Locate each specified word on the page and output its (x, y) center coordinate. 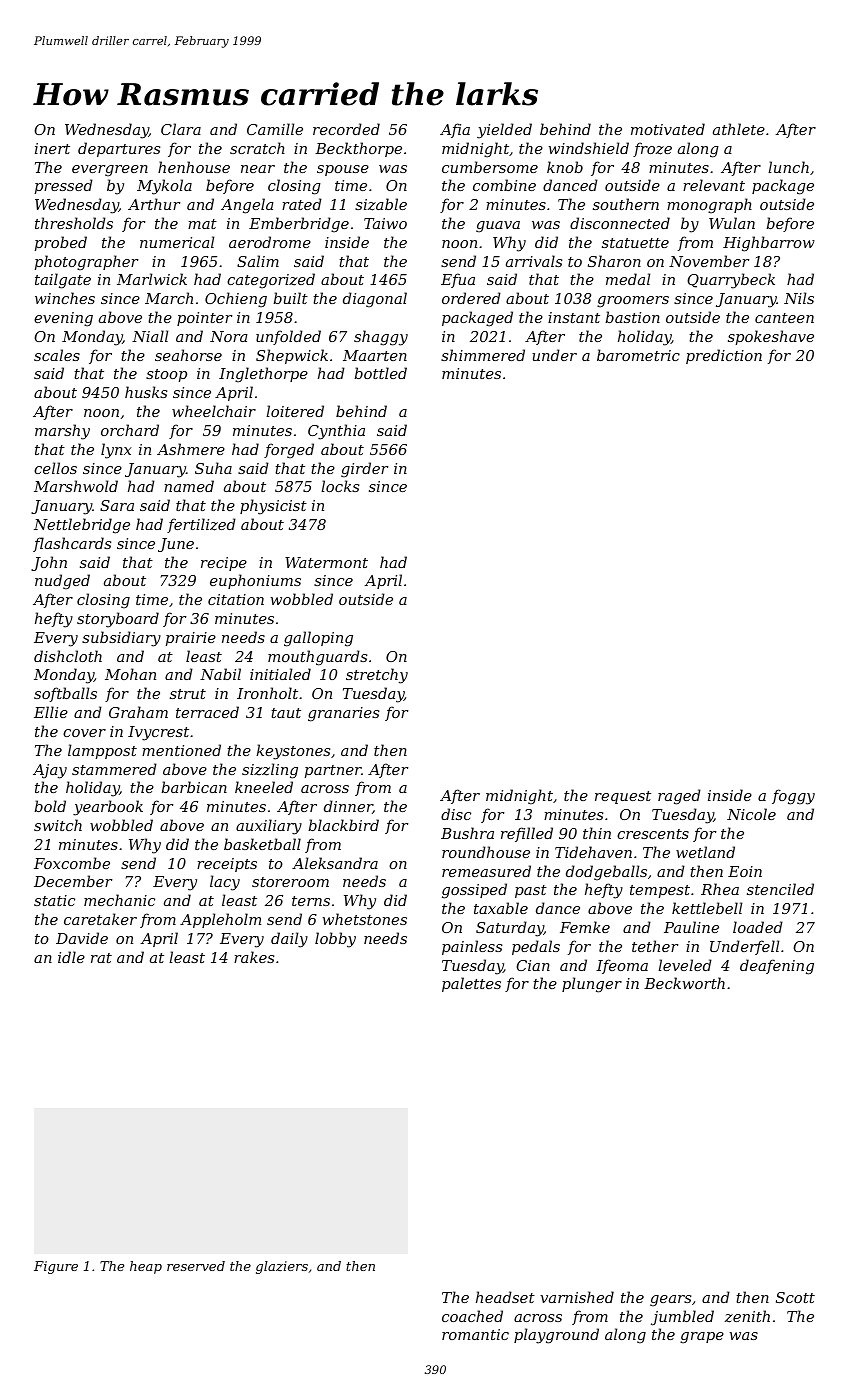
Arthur (154, 204)
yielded (504, 131)
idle (71, 957)
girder (364, 470)
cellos (55, 468)
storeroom (290, 882)
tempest (660, 891)
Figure (56, 1267)
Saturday (510, 929)
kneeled (264, 787)
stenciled (780, 889)
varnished (577, 1297)
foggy (793, 797)
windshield (589, 148)
